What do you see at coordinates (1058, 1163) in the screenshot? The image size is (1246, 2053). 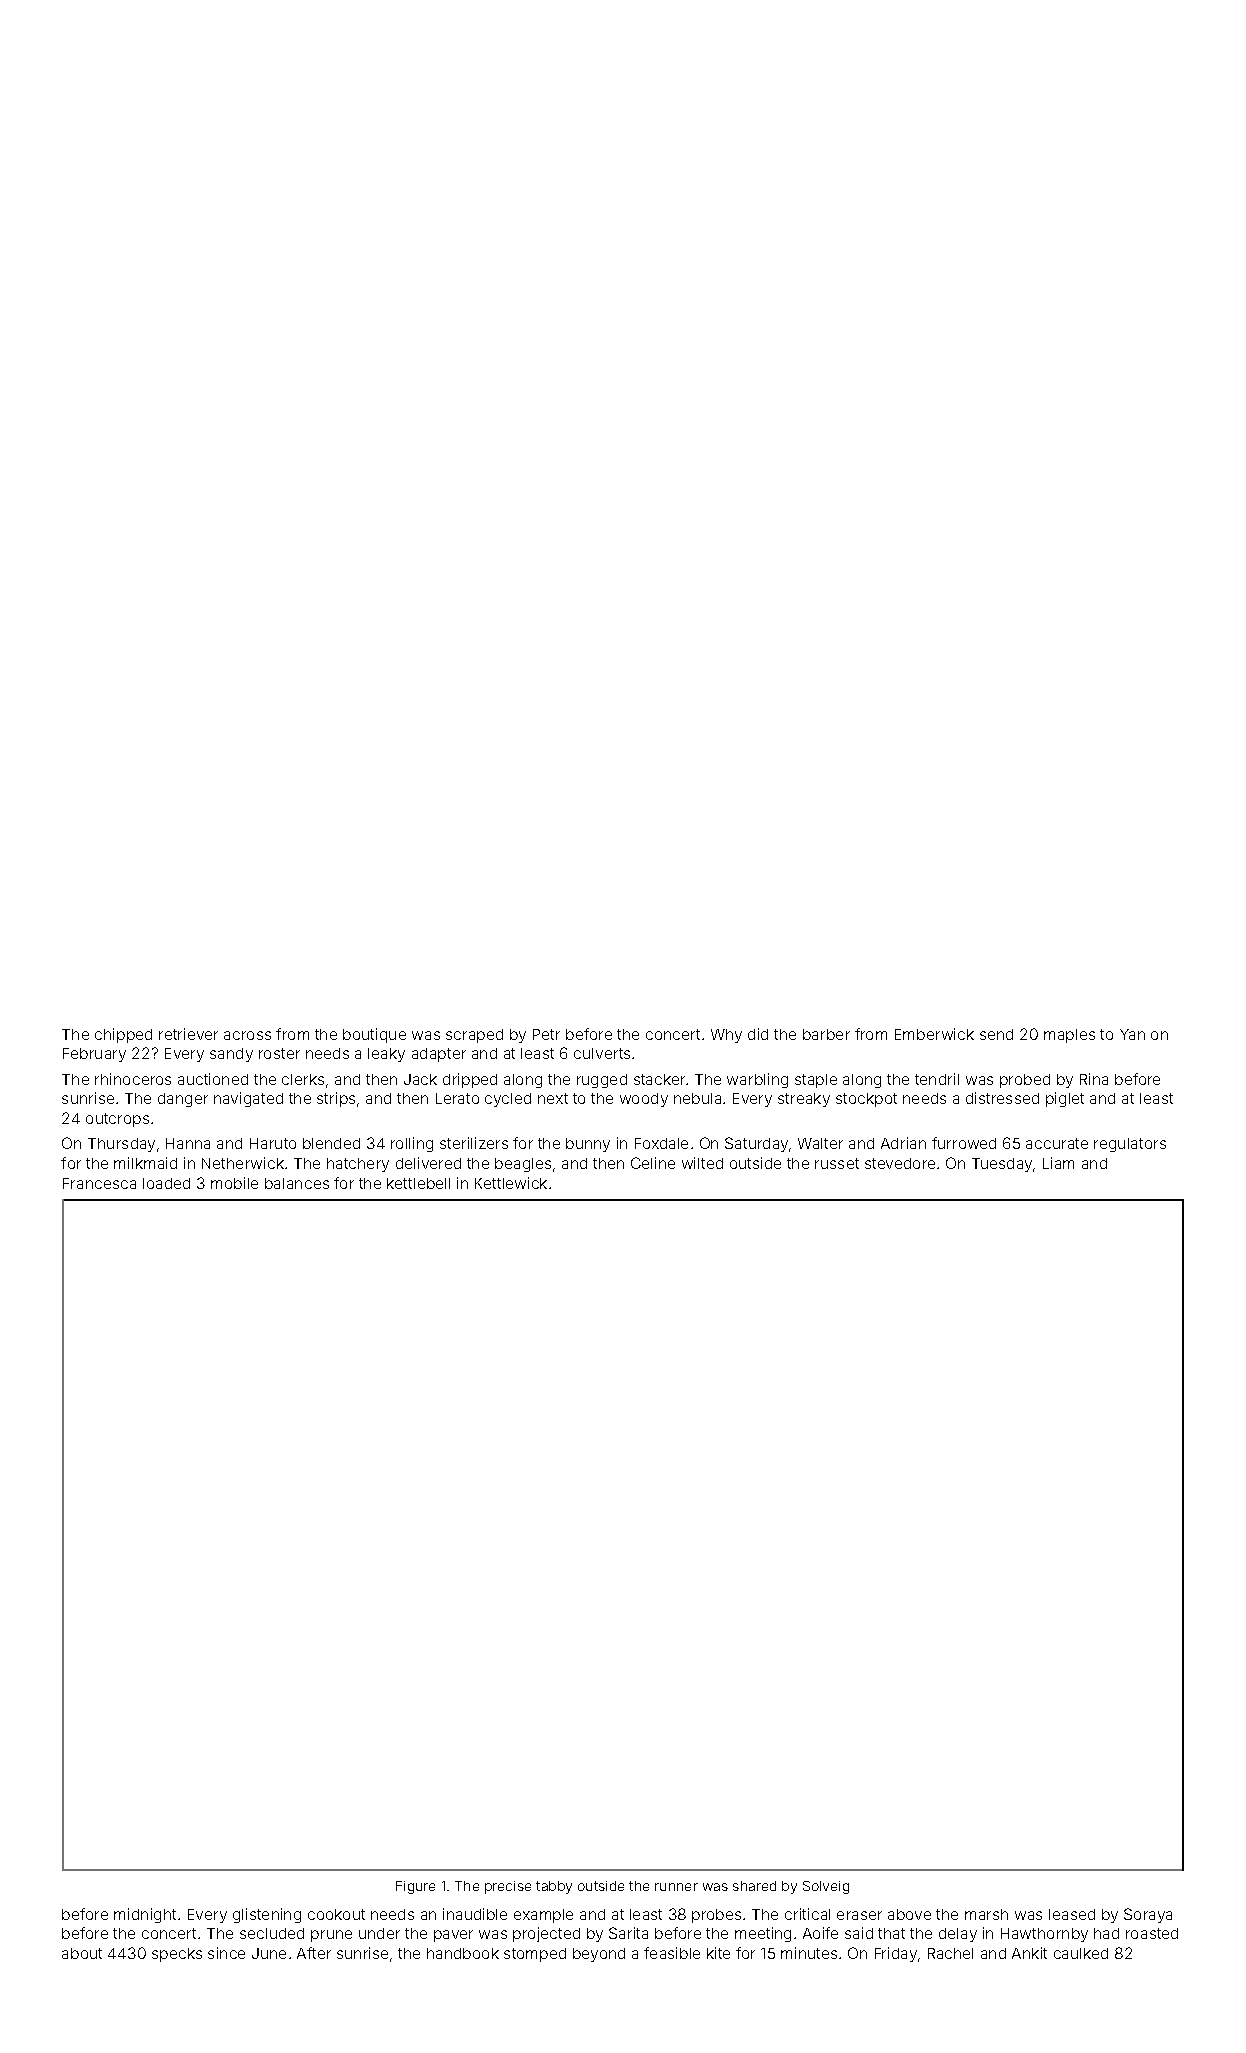 I see `Liam` at bounding box center [1058, 1163].
